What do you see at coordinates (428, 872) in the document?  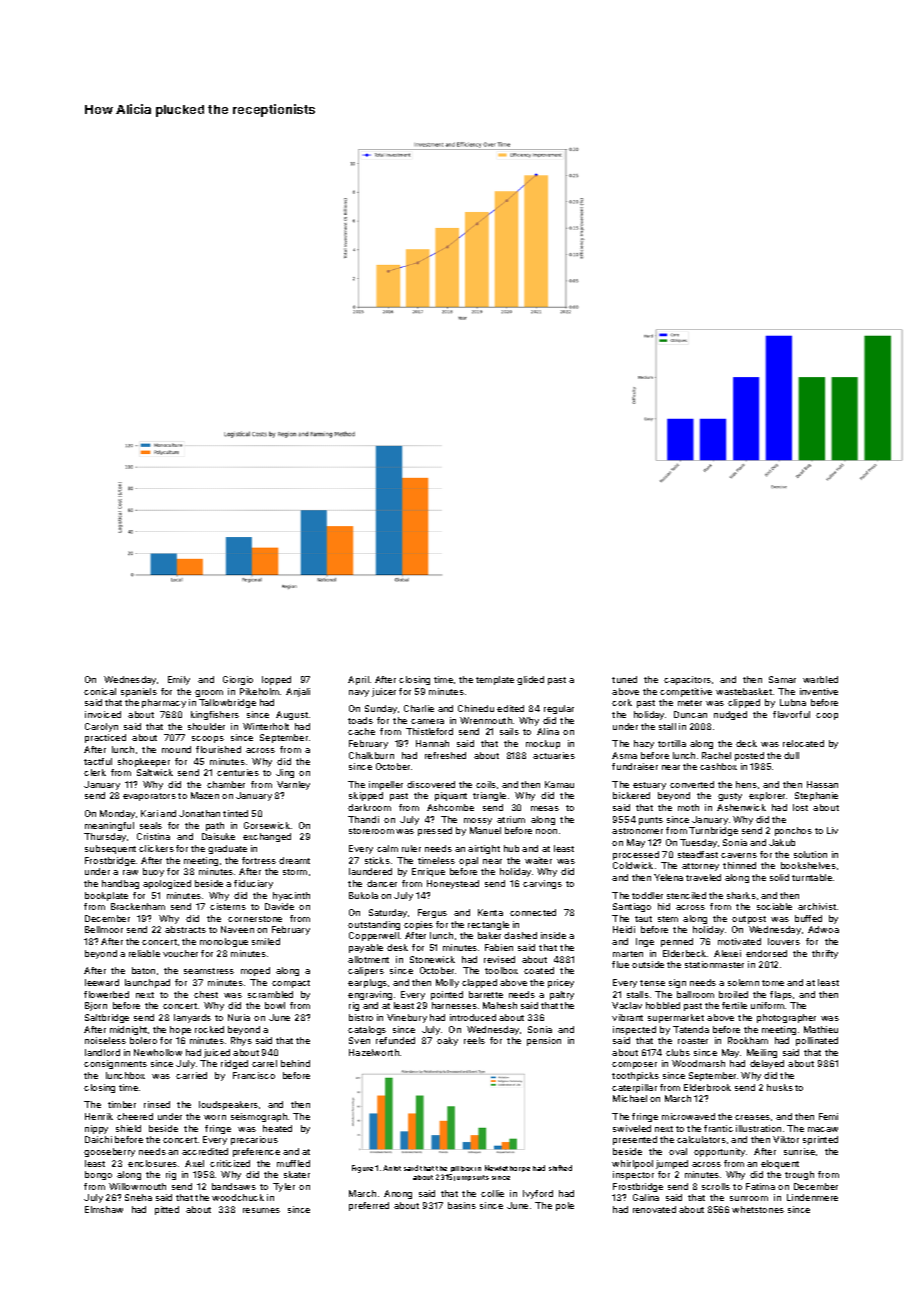 I see `Enrique` at bounding box center [428, 872].
